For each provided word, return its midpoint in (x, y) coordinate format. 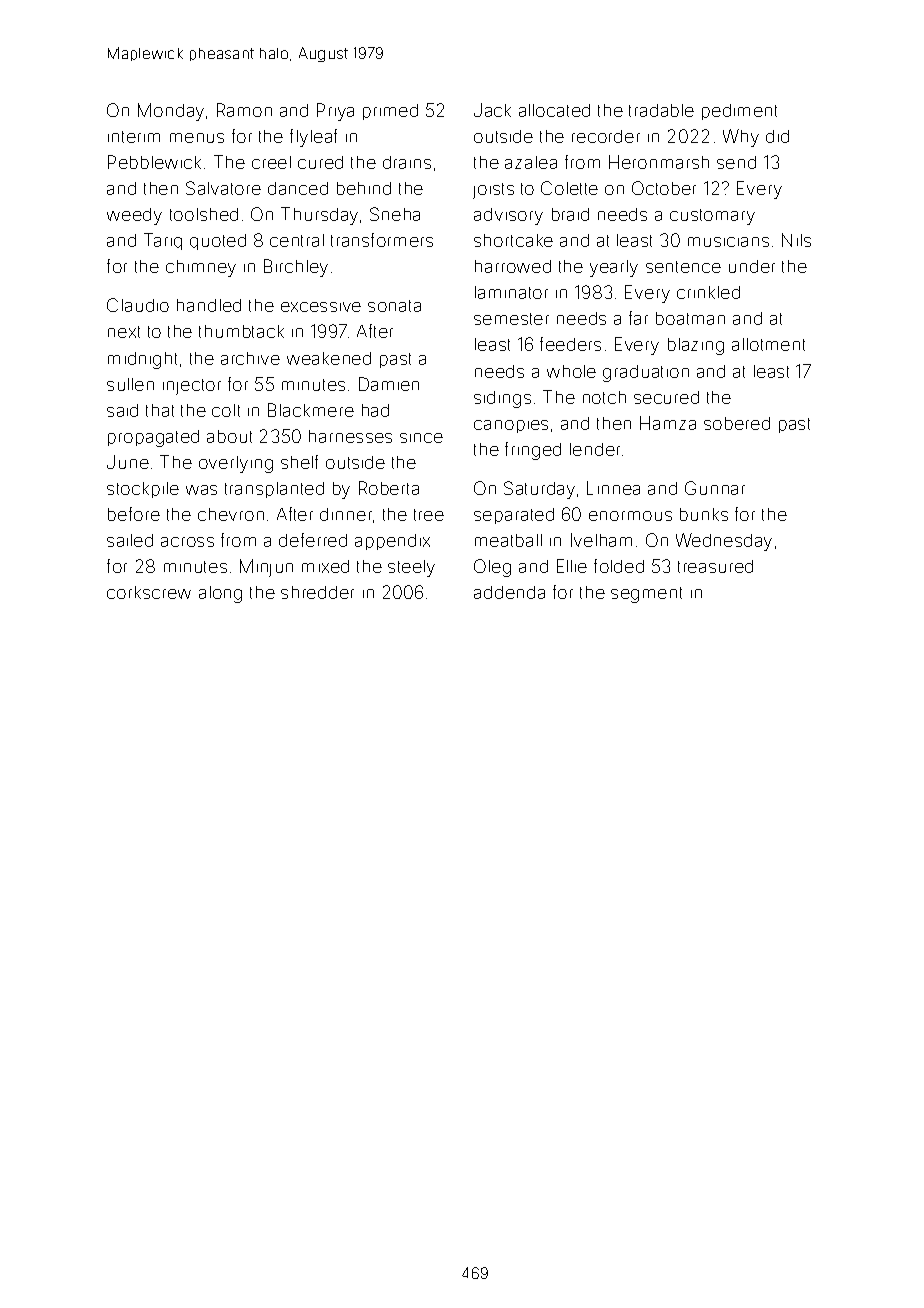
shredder (317, 592)
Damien (389, 384)
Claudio (138, 305)
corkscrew (149, 592)
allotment (768, 344)
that (160, 410)
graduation (646, 373)
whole (571, 371)
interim (134, 137)
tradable (661, 110)
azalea (531, 162)
